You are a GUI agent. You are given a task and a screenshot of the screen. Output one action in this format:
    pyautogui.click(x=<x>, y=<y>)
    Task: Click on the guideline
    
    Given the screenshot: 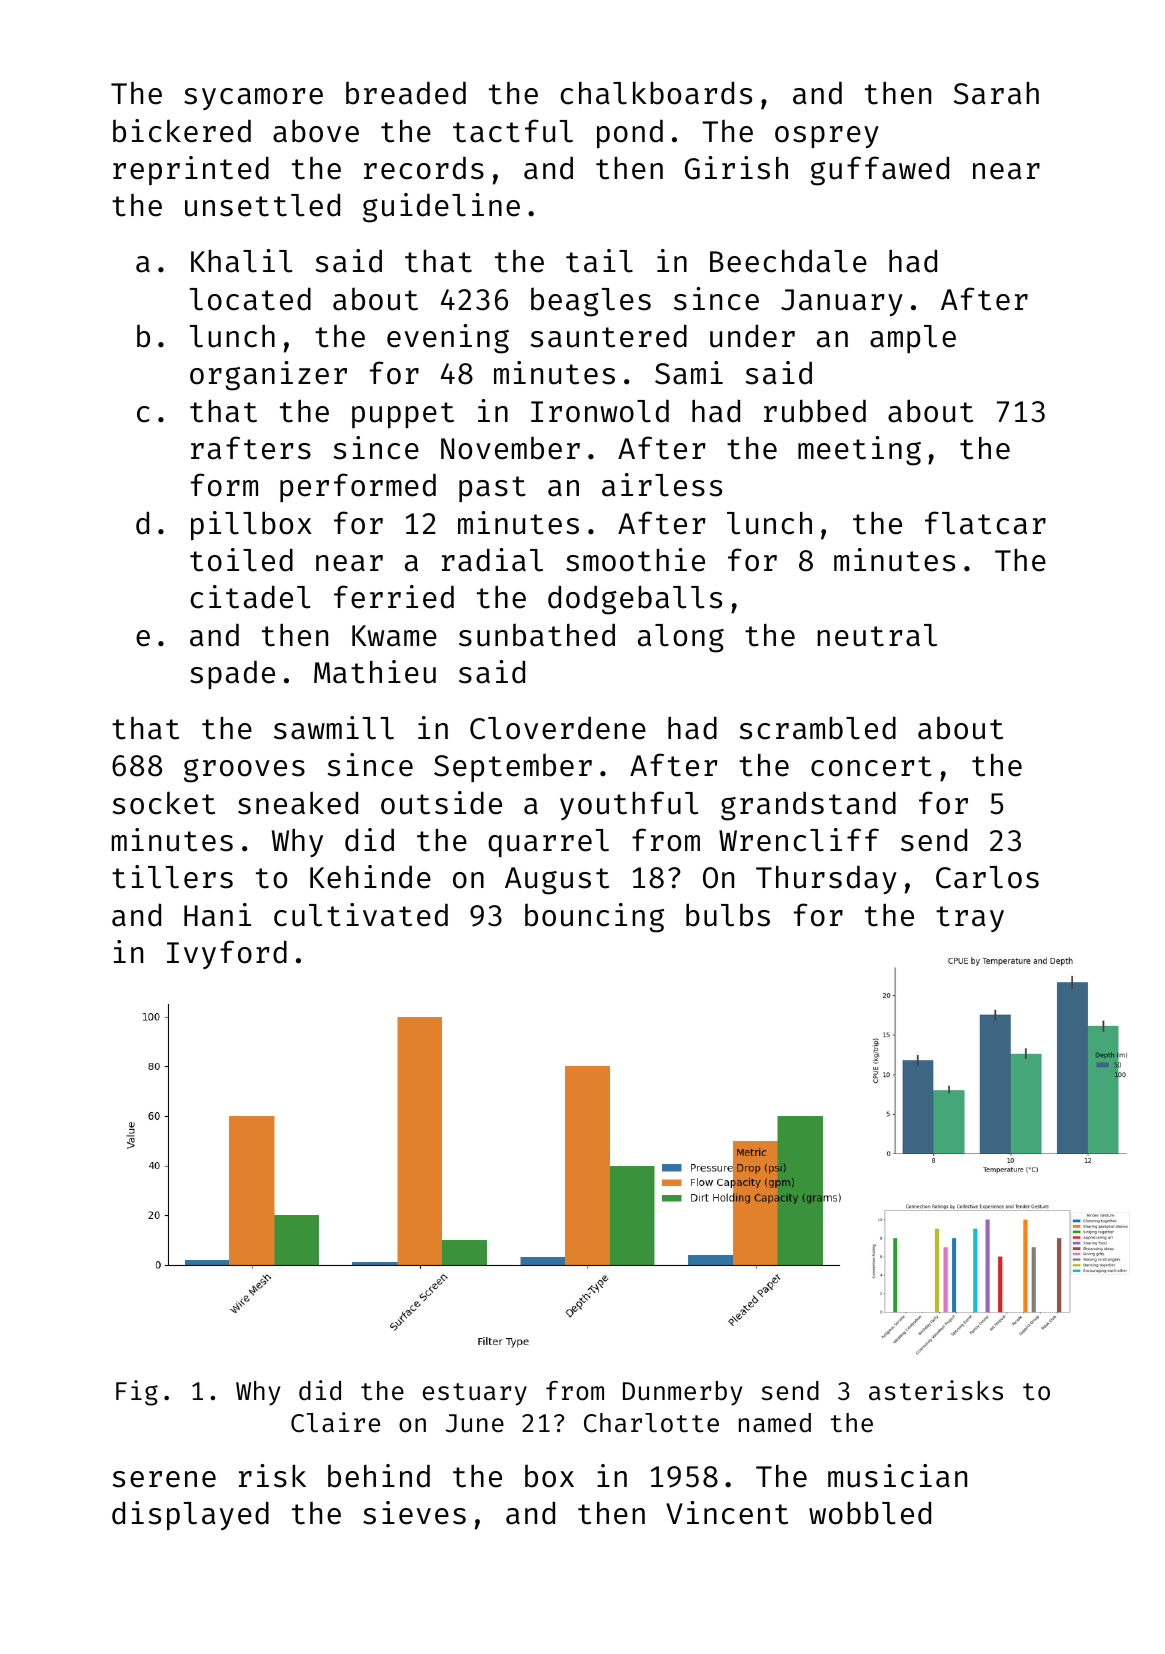 What is the action you would take?
    pyautogui.click(x=441, y=208)
